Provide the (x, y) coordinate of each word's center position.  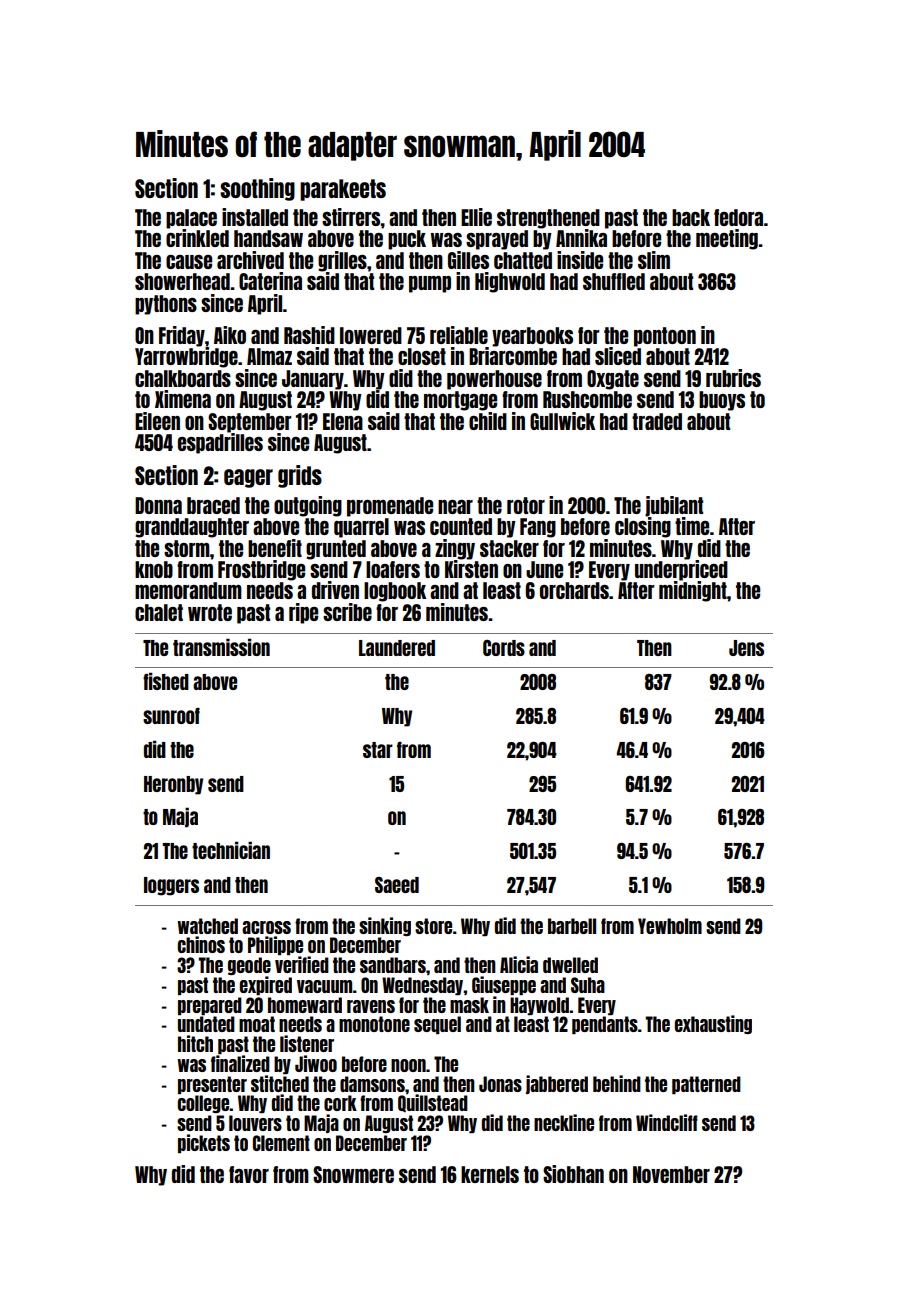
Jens (746, 648)
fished (166, 681)
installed (255, 217)
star (378, 750)
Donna (158, 505)
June (544, 569)
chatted (523, 260)
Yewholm (670, 926)
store (433, 926)
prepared (210, 1006)
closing (643, 527)
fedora (738, 217)
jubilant (674, 506)
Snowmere (353, 1174)
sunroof (171, 716)
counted (461, 526)
